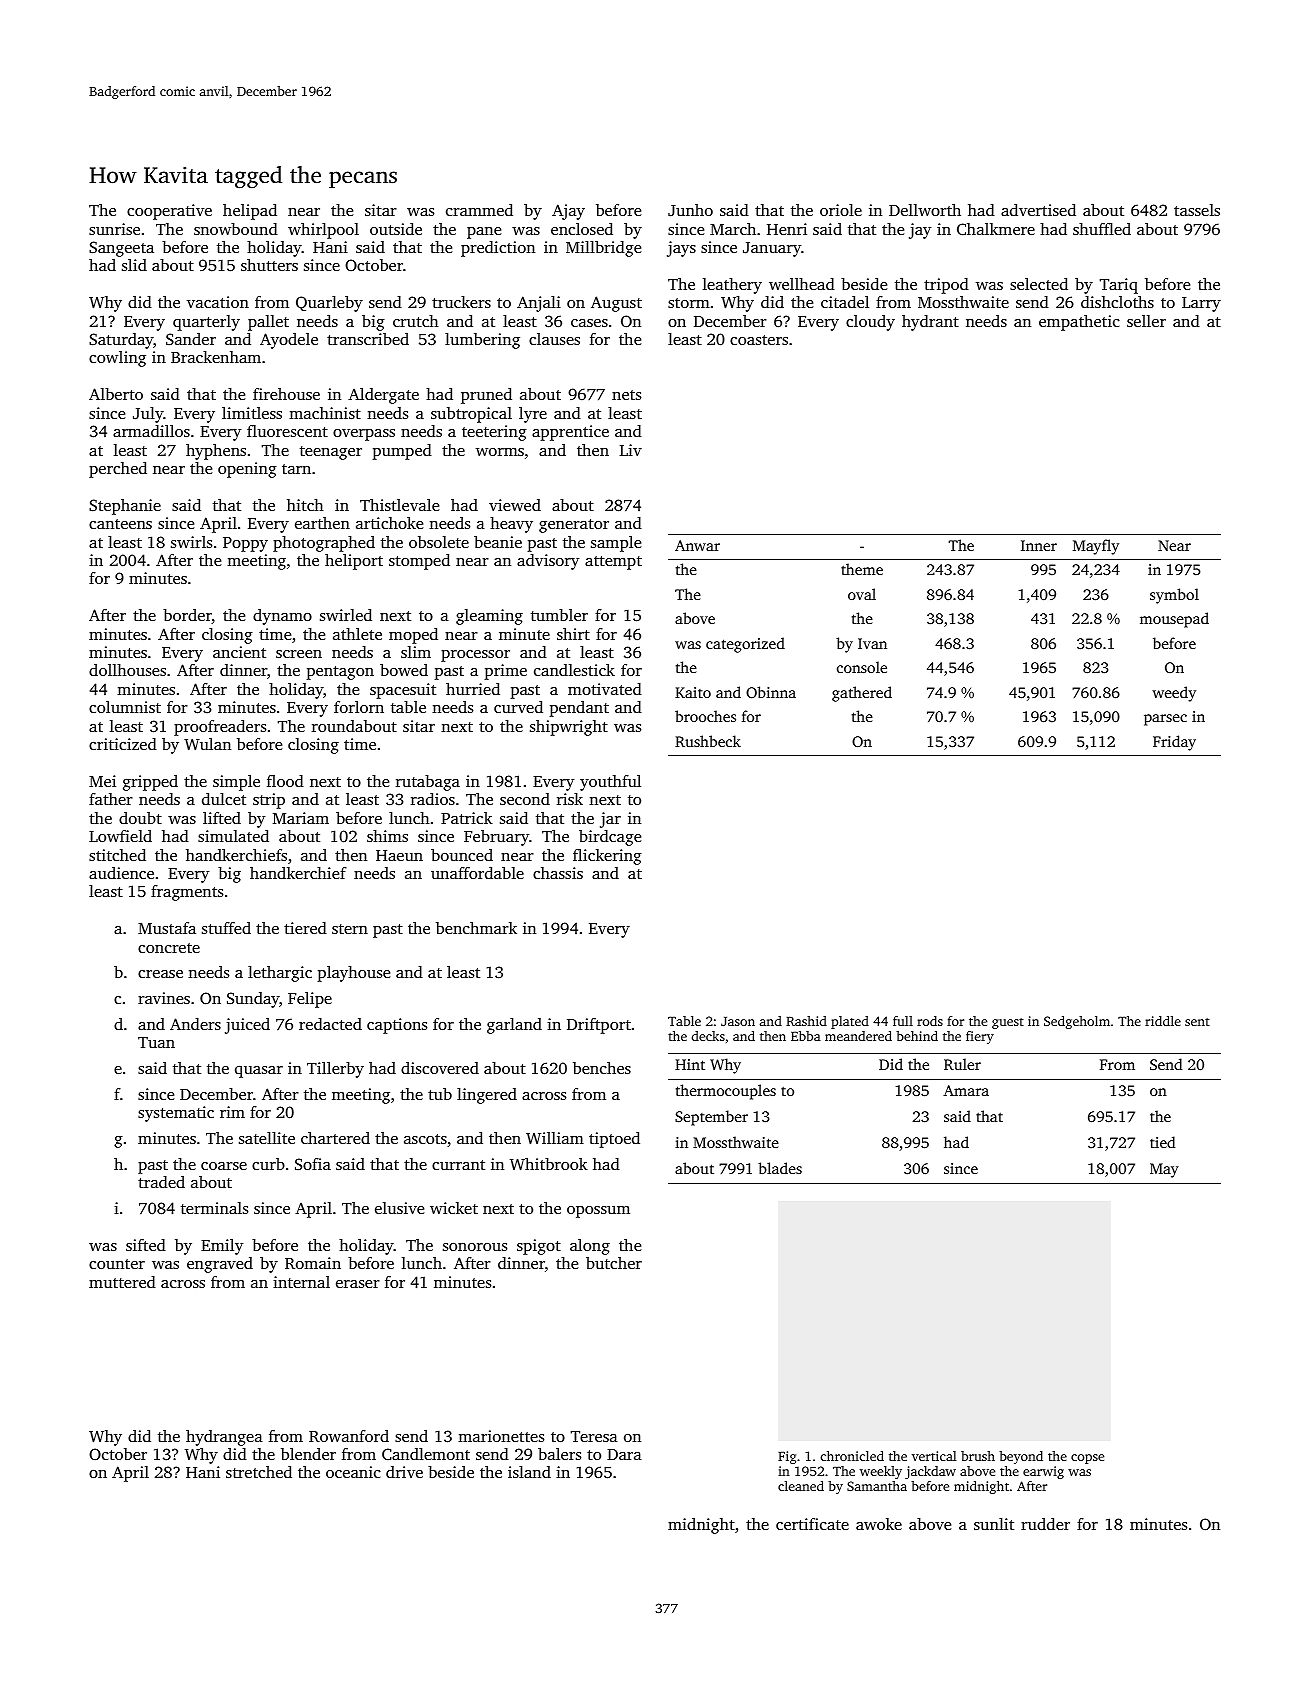 The width and height of the image is (1310, 1695). I want to click on advertised, so click(1038, 210).
